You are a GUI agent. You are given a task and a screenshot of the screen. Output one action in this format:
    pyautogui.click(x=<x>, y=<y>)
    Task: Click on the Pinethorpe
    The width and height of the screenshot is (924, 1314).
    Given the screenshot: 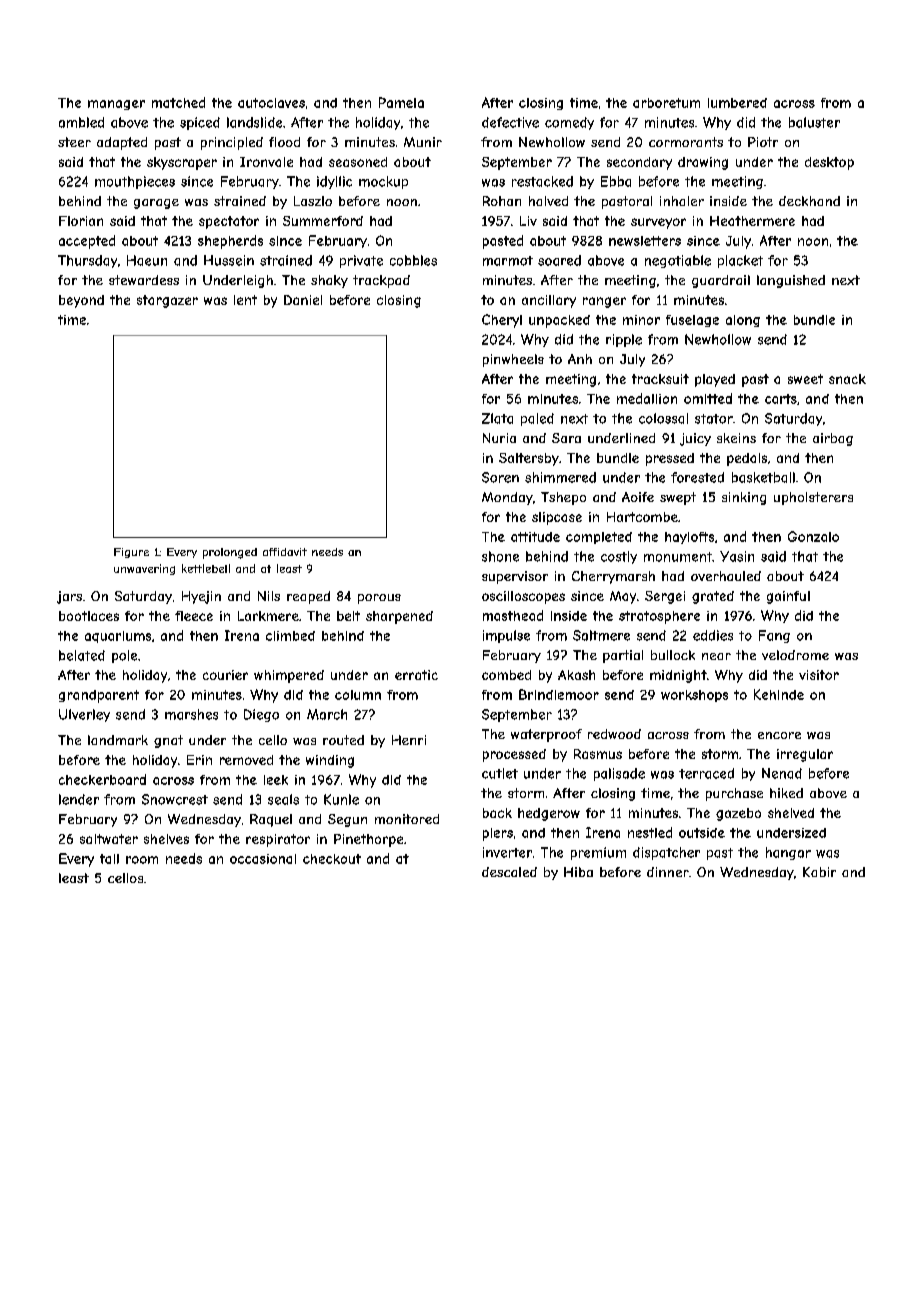 What is the action you would take?
    pyautogui.click(x=368, y=840)
